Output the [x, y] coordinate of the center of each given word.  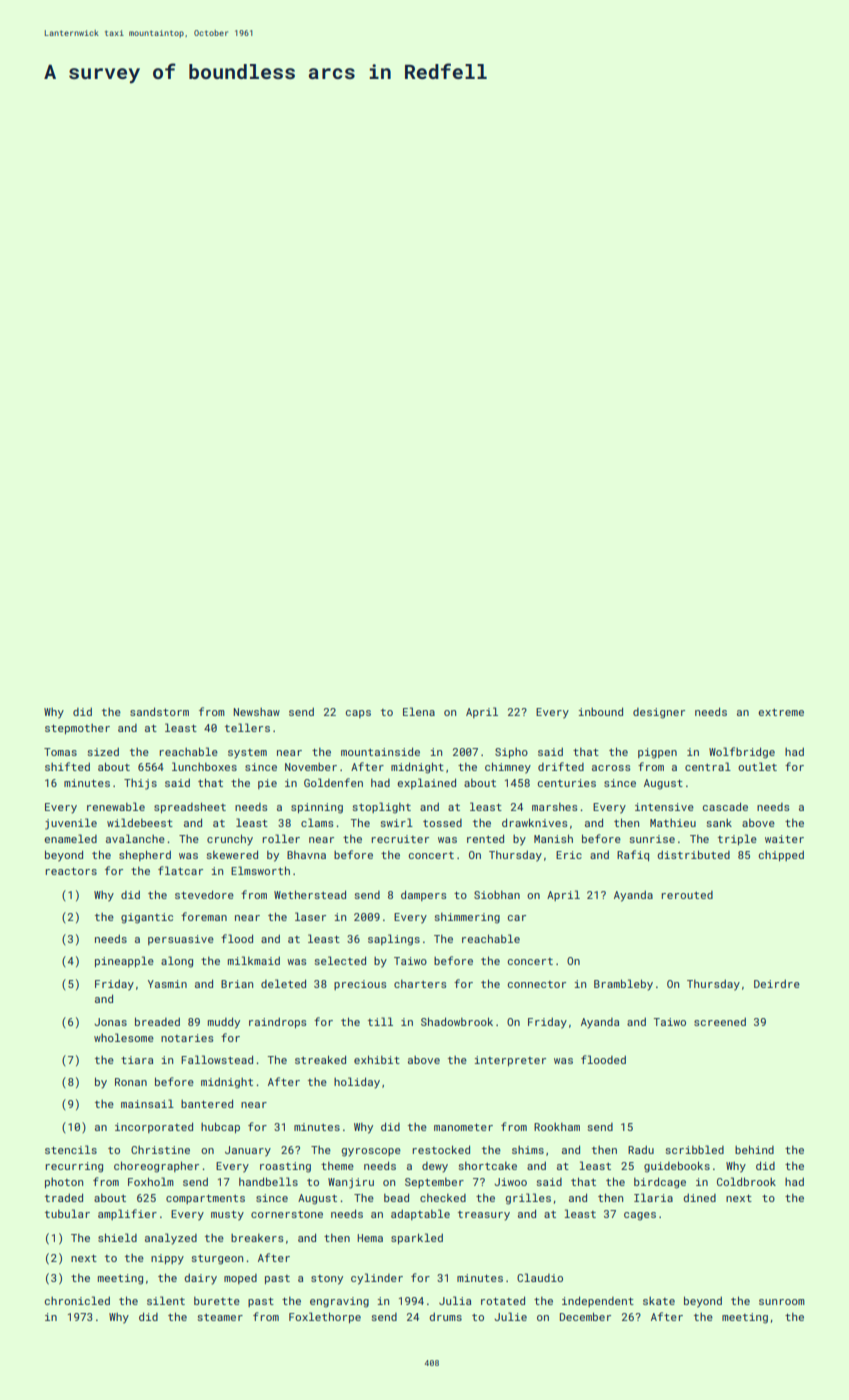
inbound [601, 711]
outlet [757, 766]
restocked [441, 1149]
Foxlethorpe [325, 1317]
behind [754, 1149]
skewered [232, 854]
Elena [419, 711]
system [247, 754]
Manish [553, 838]
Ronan [131, 1082]
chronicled [77, 1300]
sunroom [782, 1302]
